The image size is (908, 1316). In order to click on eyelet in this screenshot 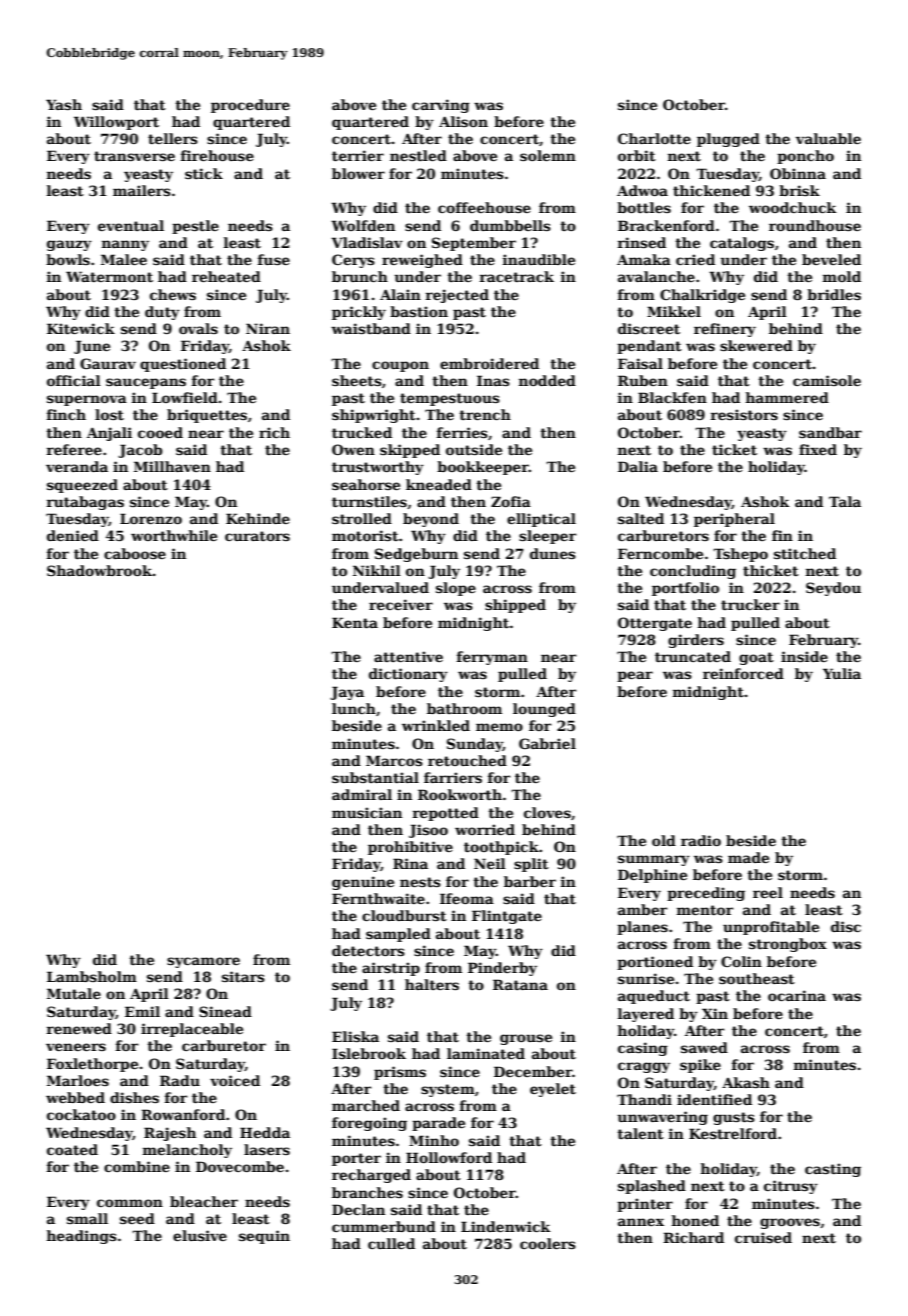, I will do `click(553, 1090)`.
